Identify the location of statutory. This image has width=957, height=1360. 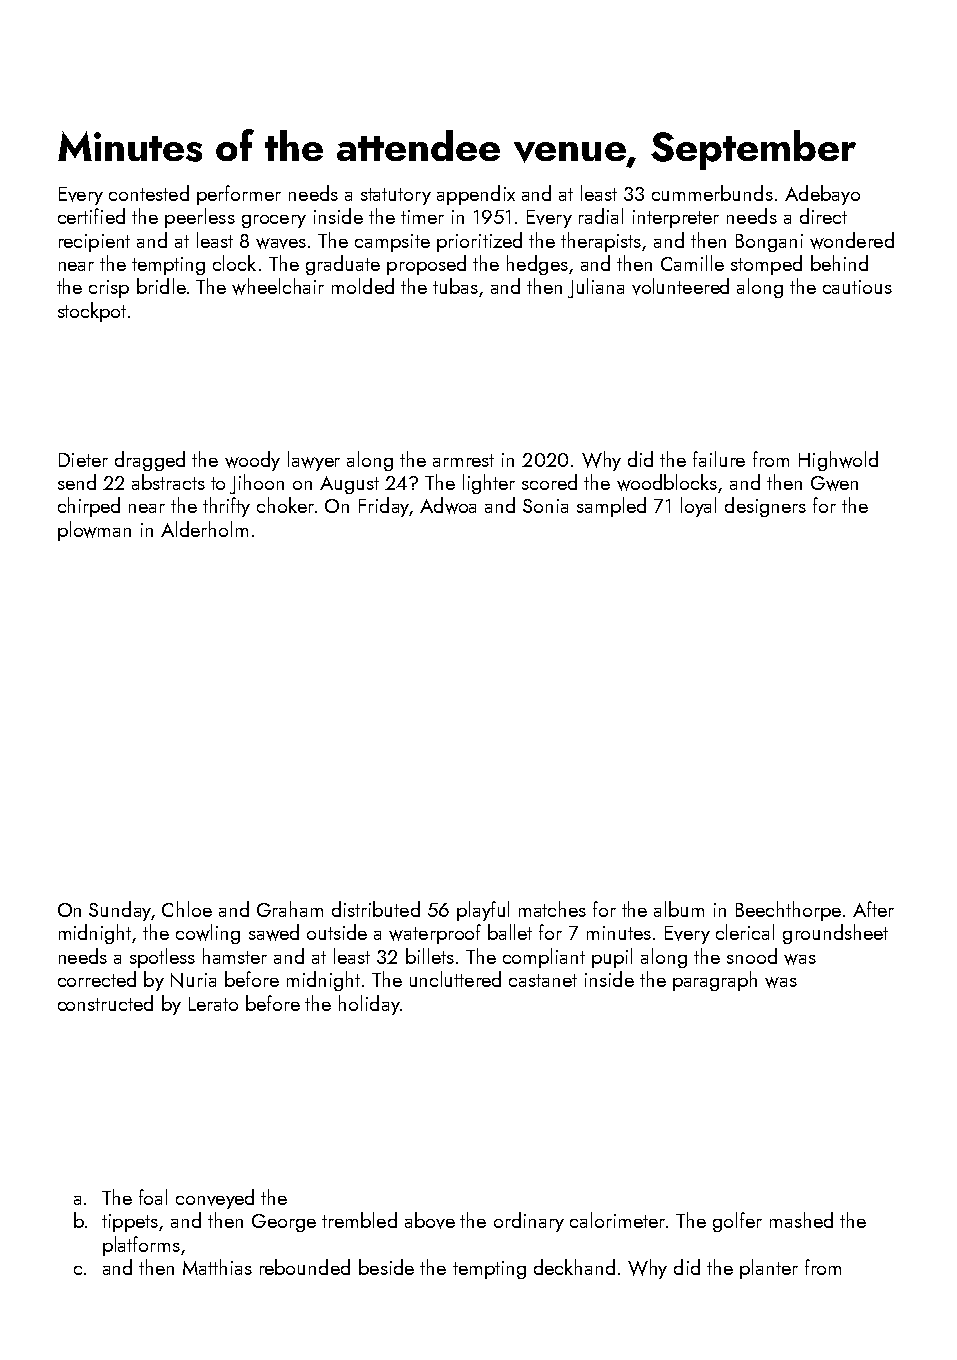
(396, 196).
